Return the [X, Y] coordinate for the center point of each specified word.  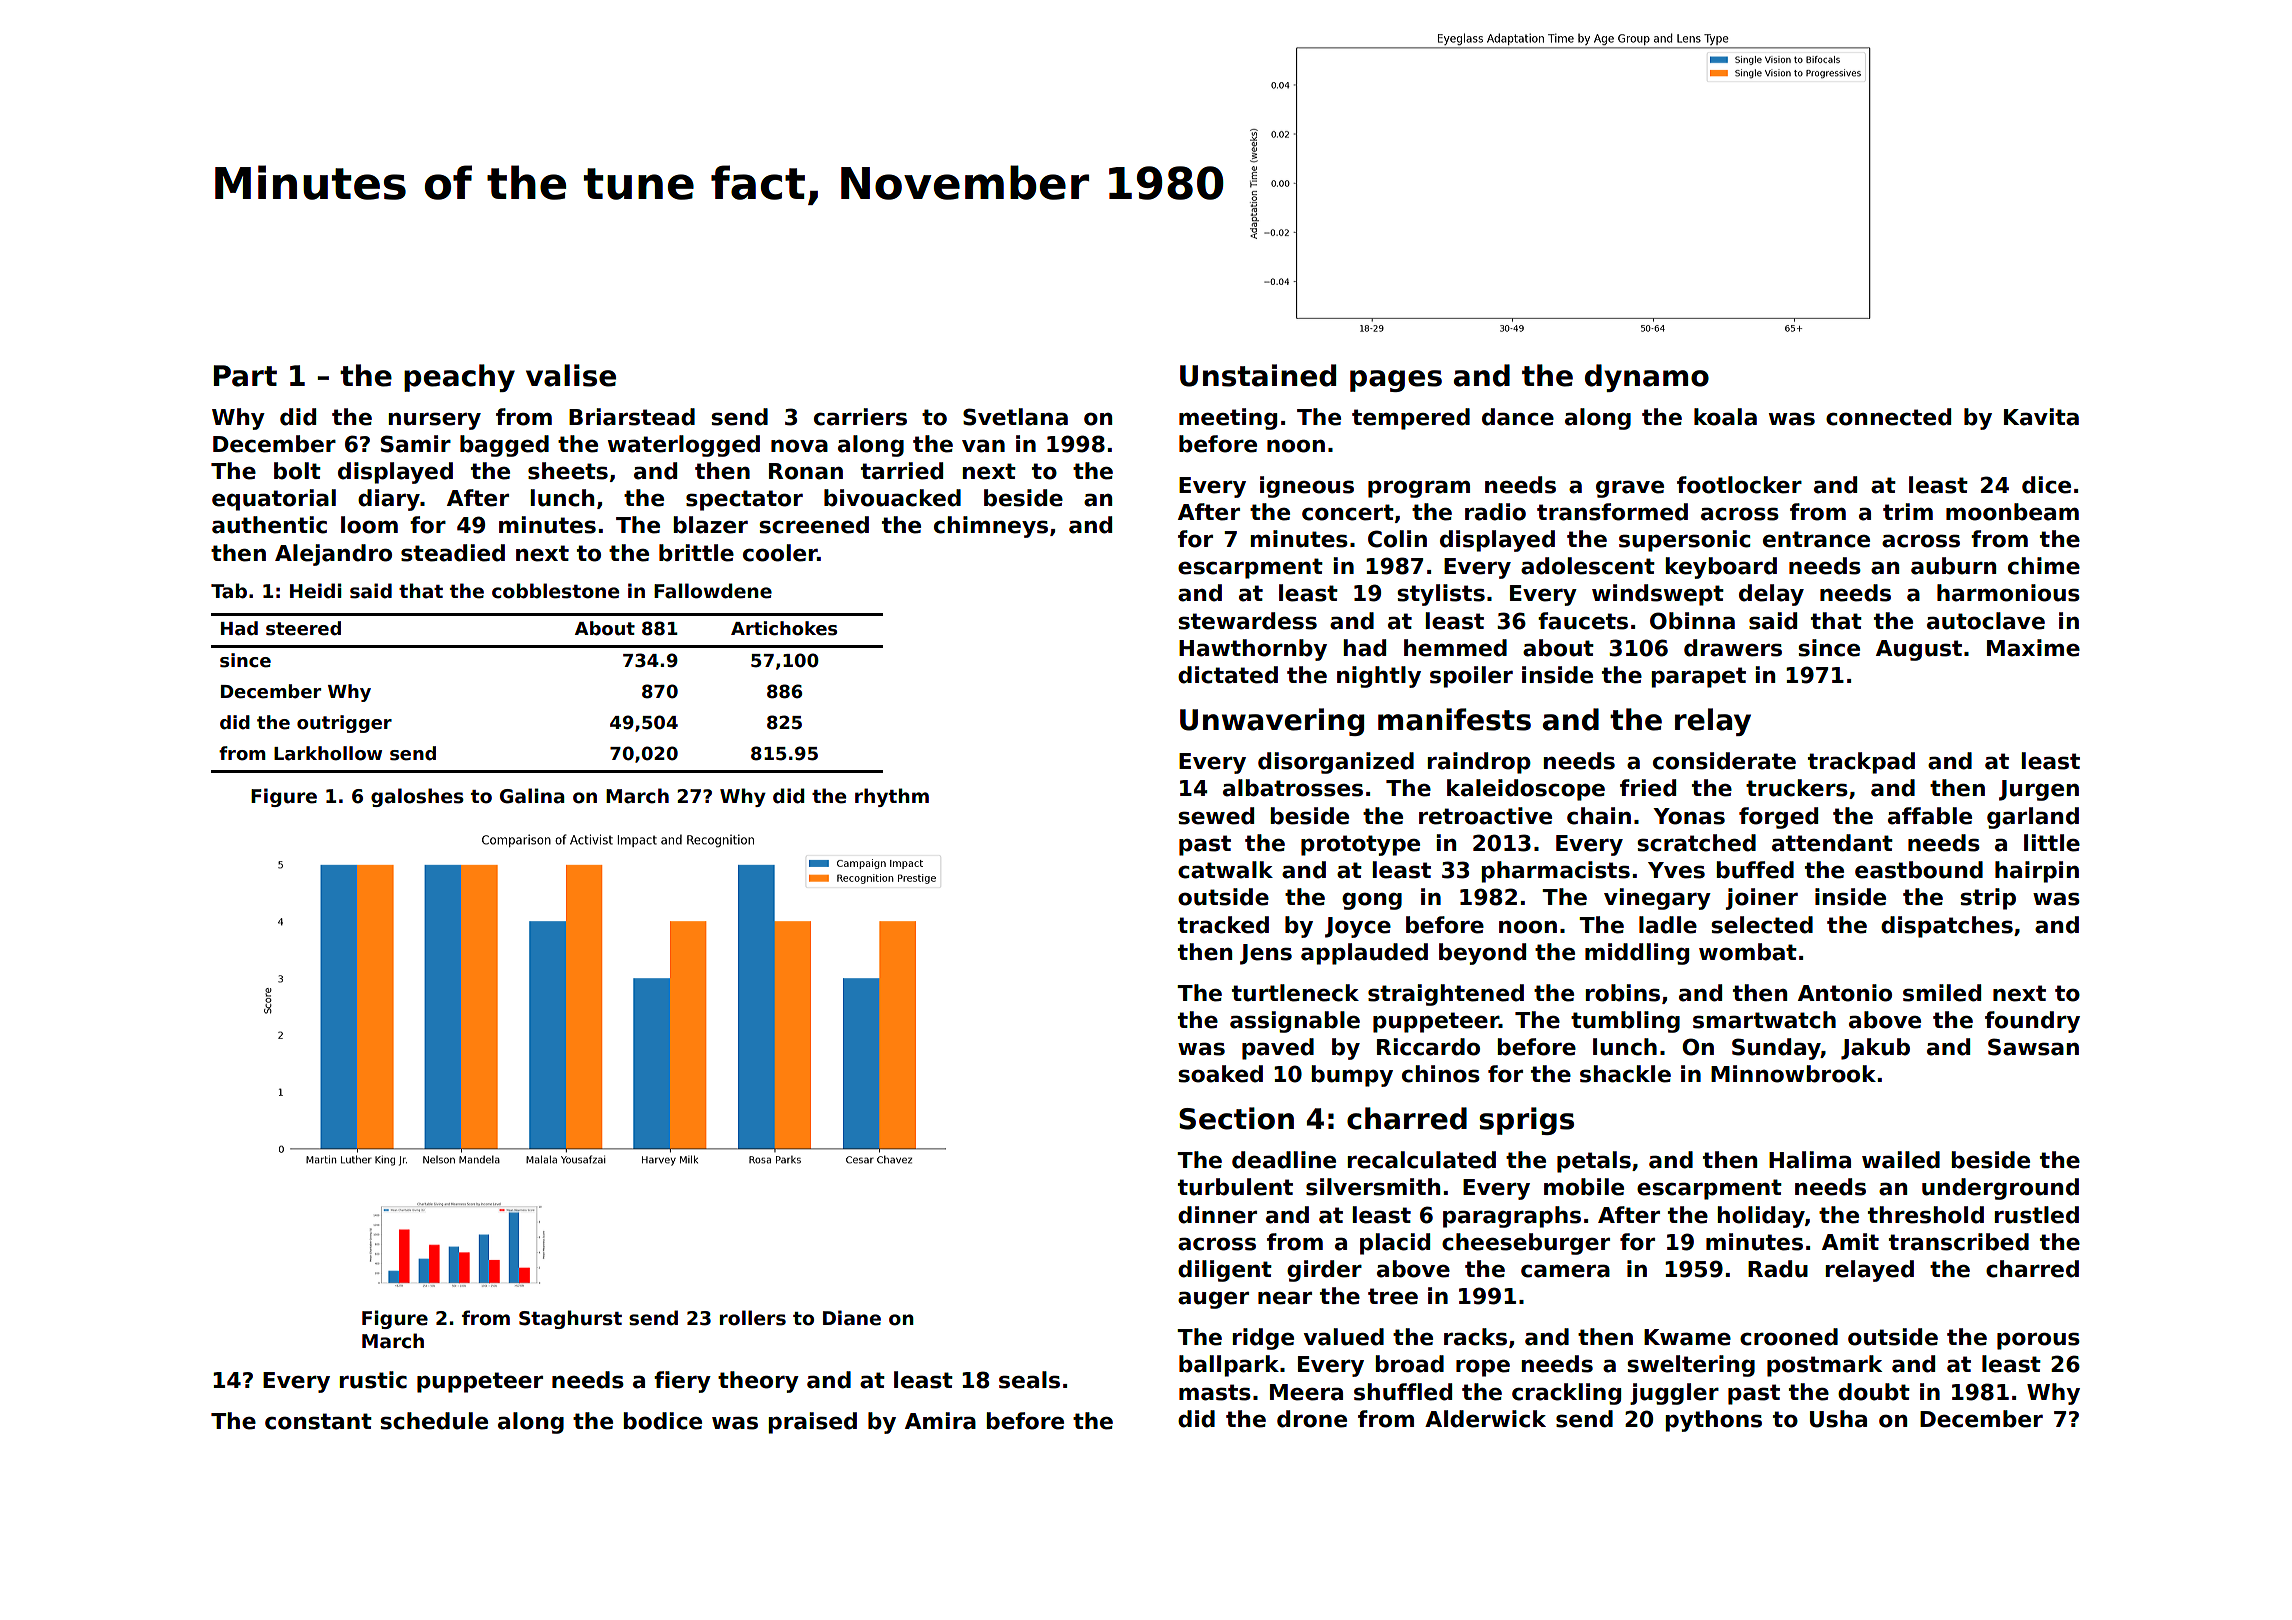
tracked [1223, 925]
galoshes [417, 797]
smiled [1942, 993]
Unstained [1258, 375]
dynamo [1647, 378]
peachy [459, 378]
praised [812, 1423]
